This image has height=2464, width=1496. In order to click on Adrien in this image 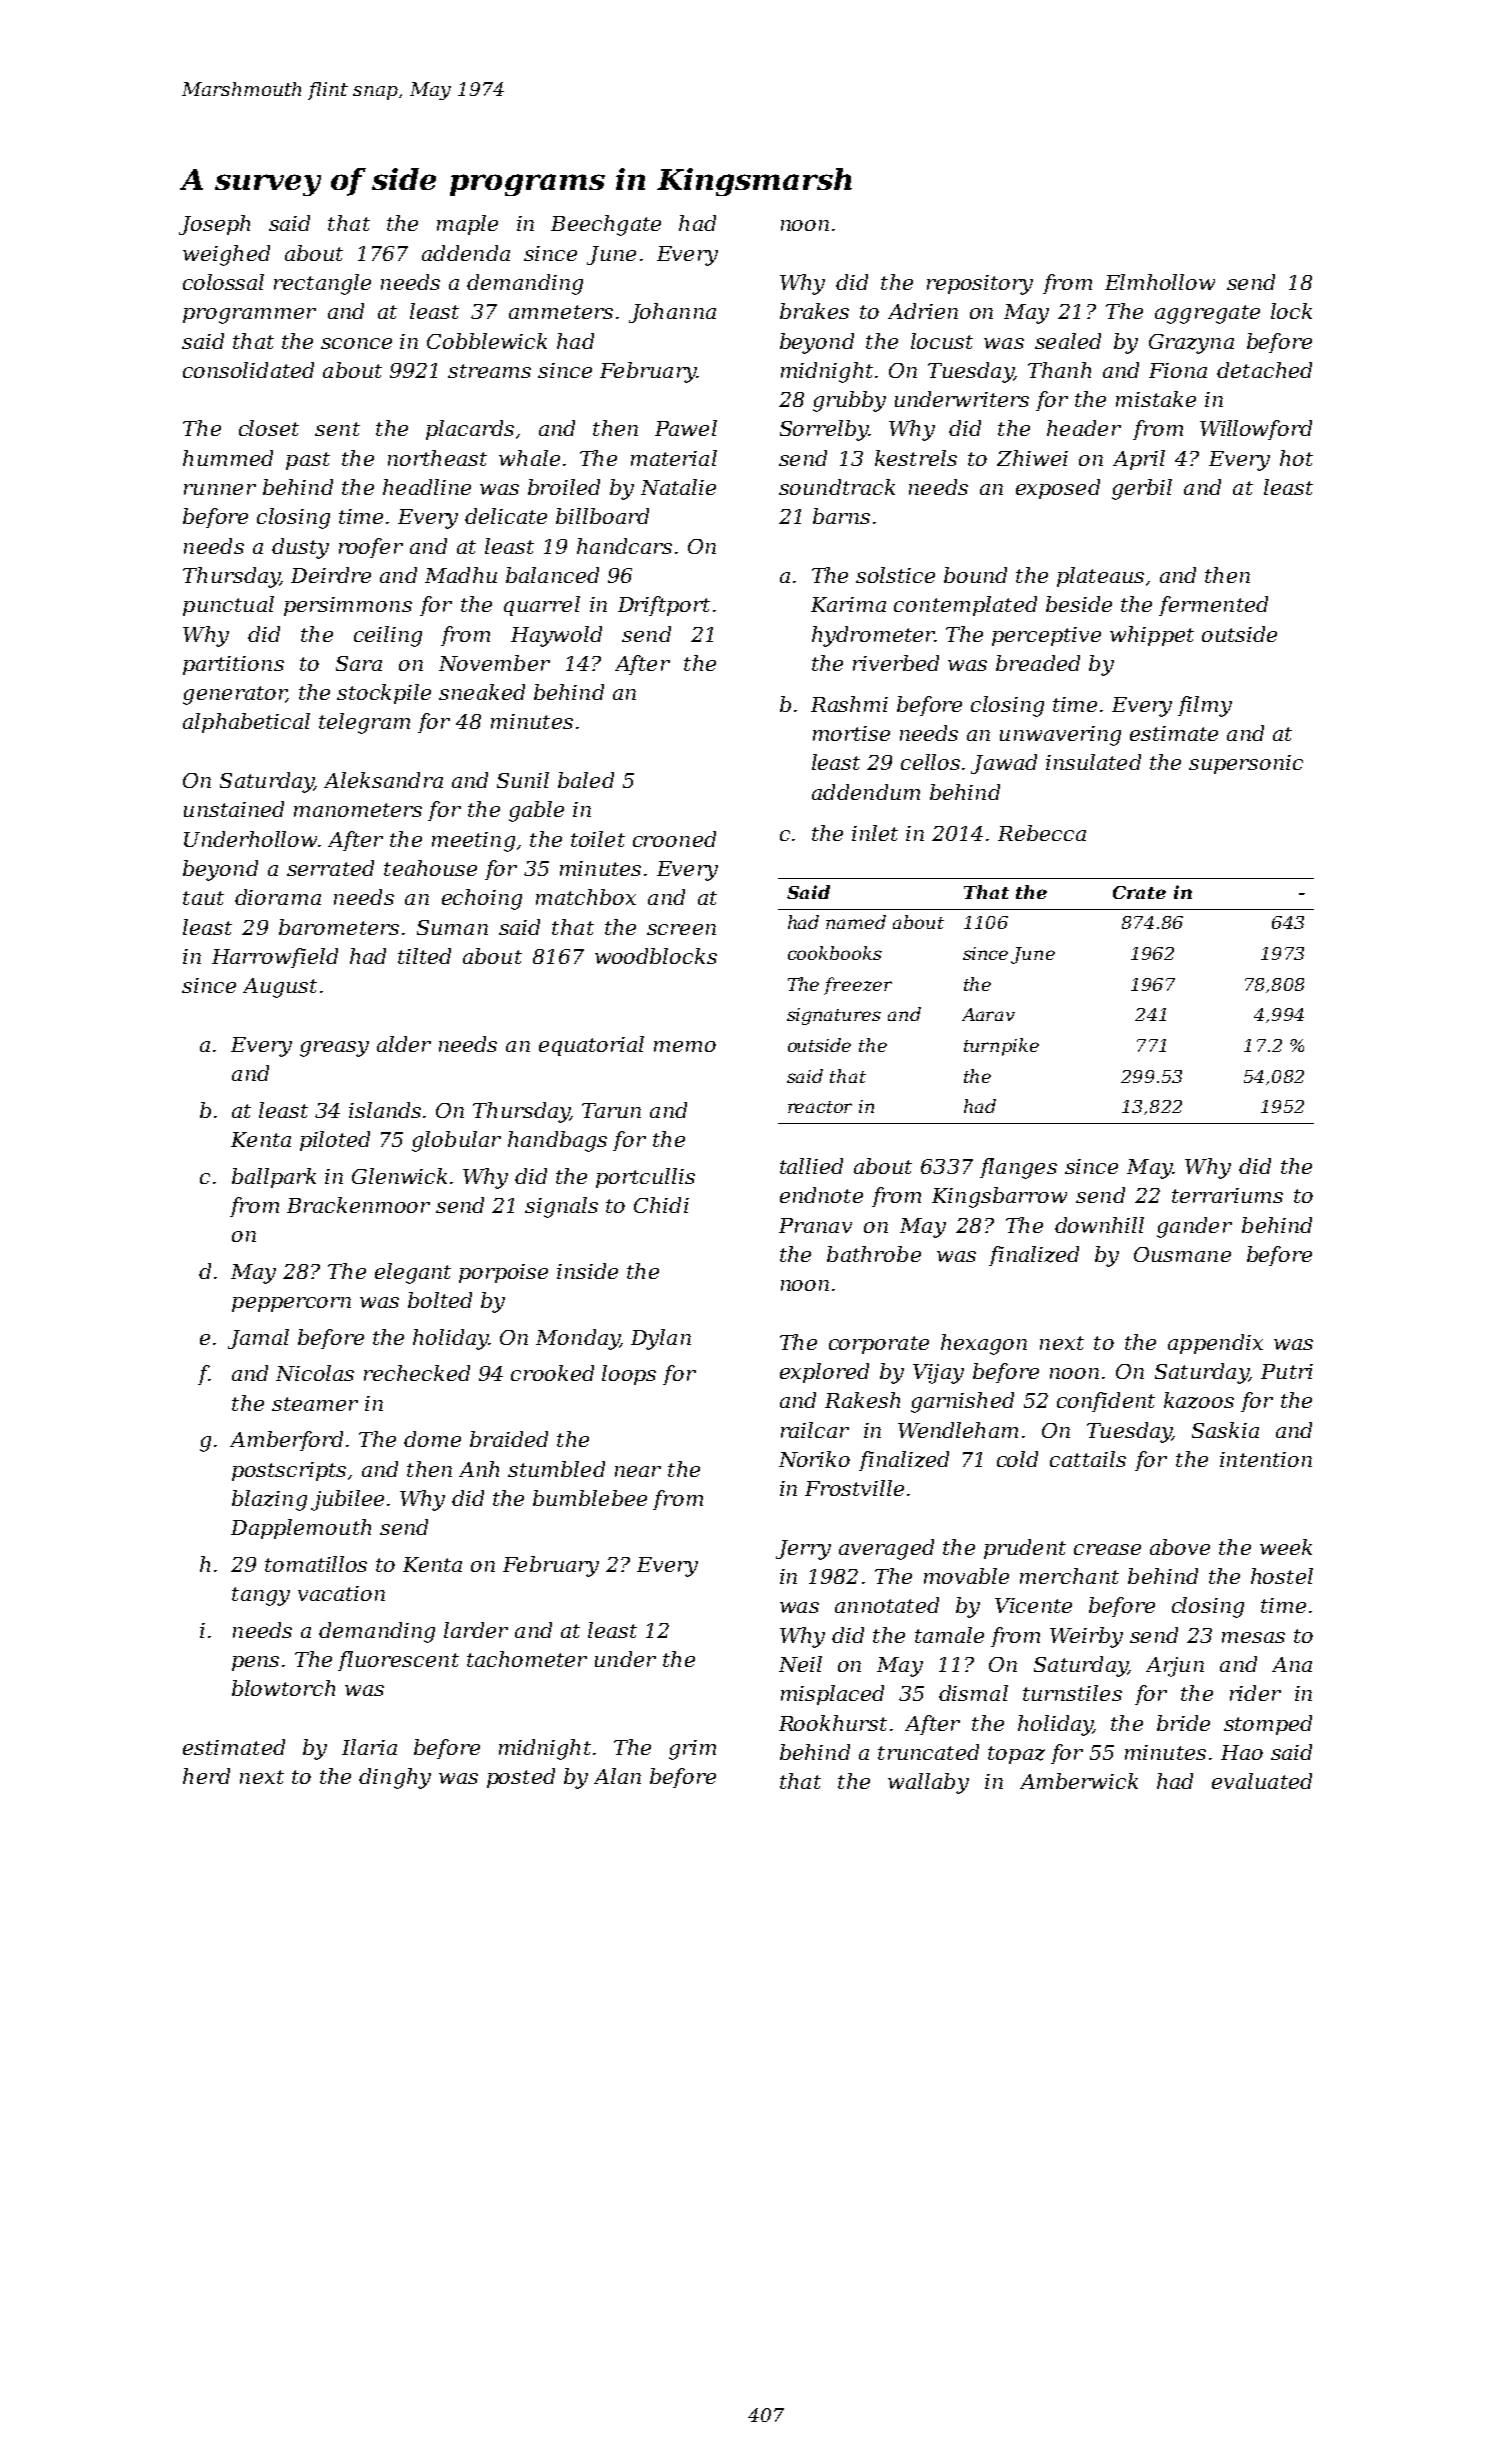, I will do `click(923, 311)`.
